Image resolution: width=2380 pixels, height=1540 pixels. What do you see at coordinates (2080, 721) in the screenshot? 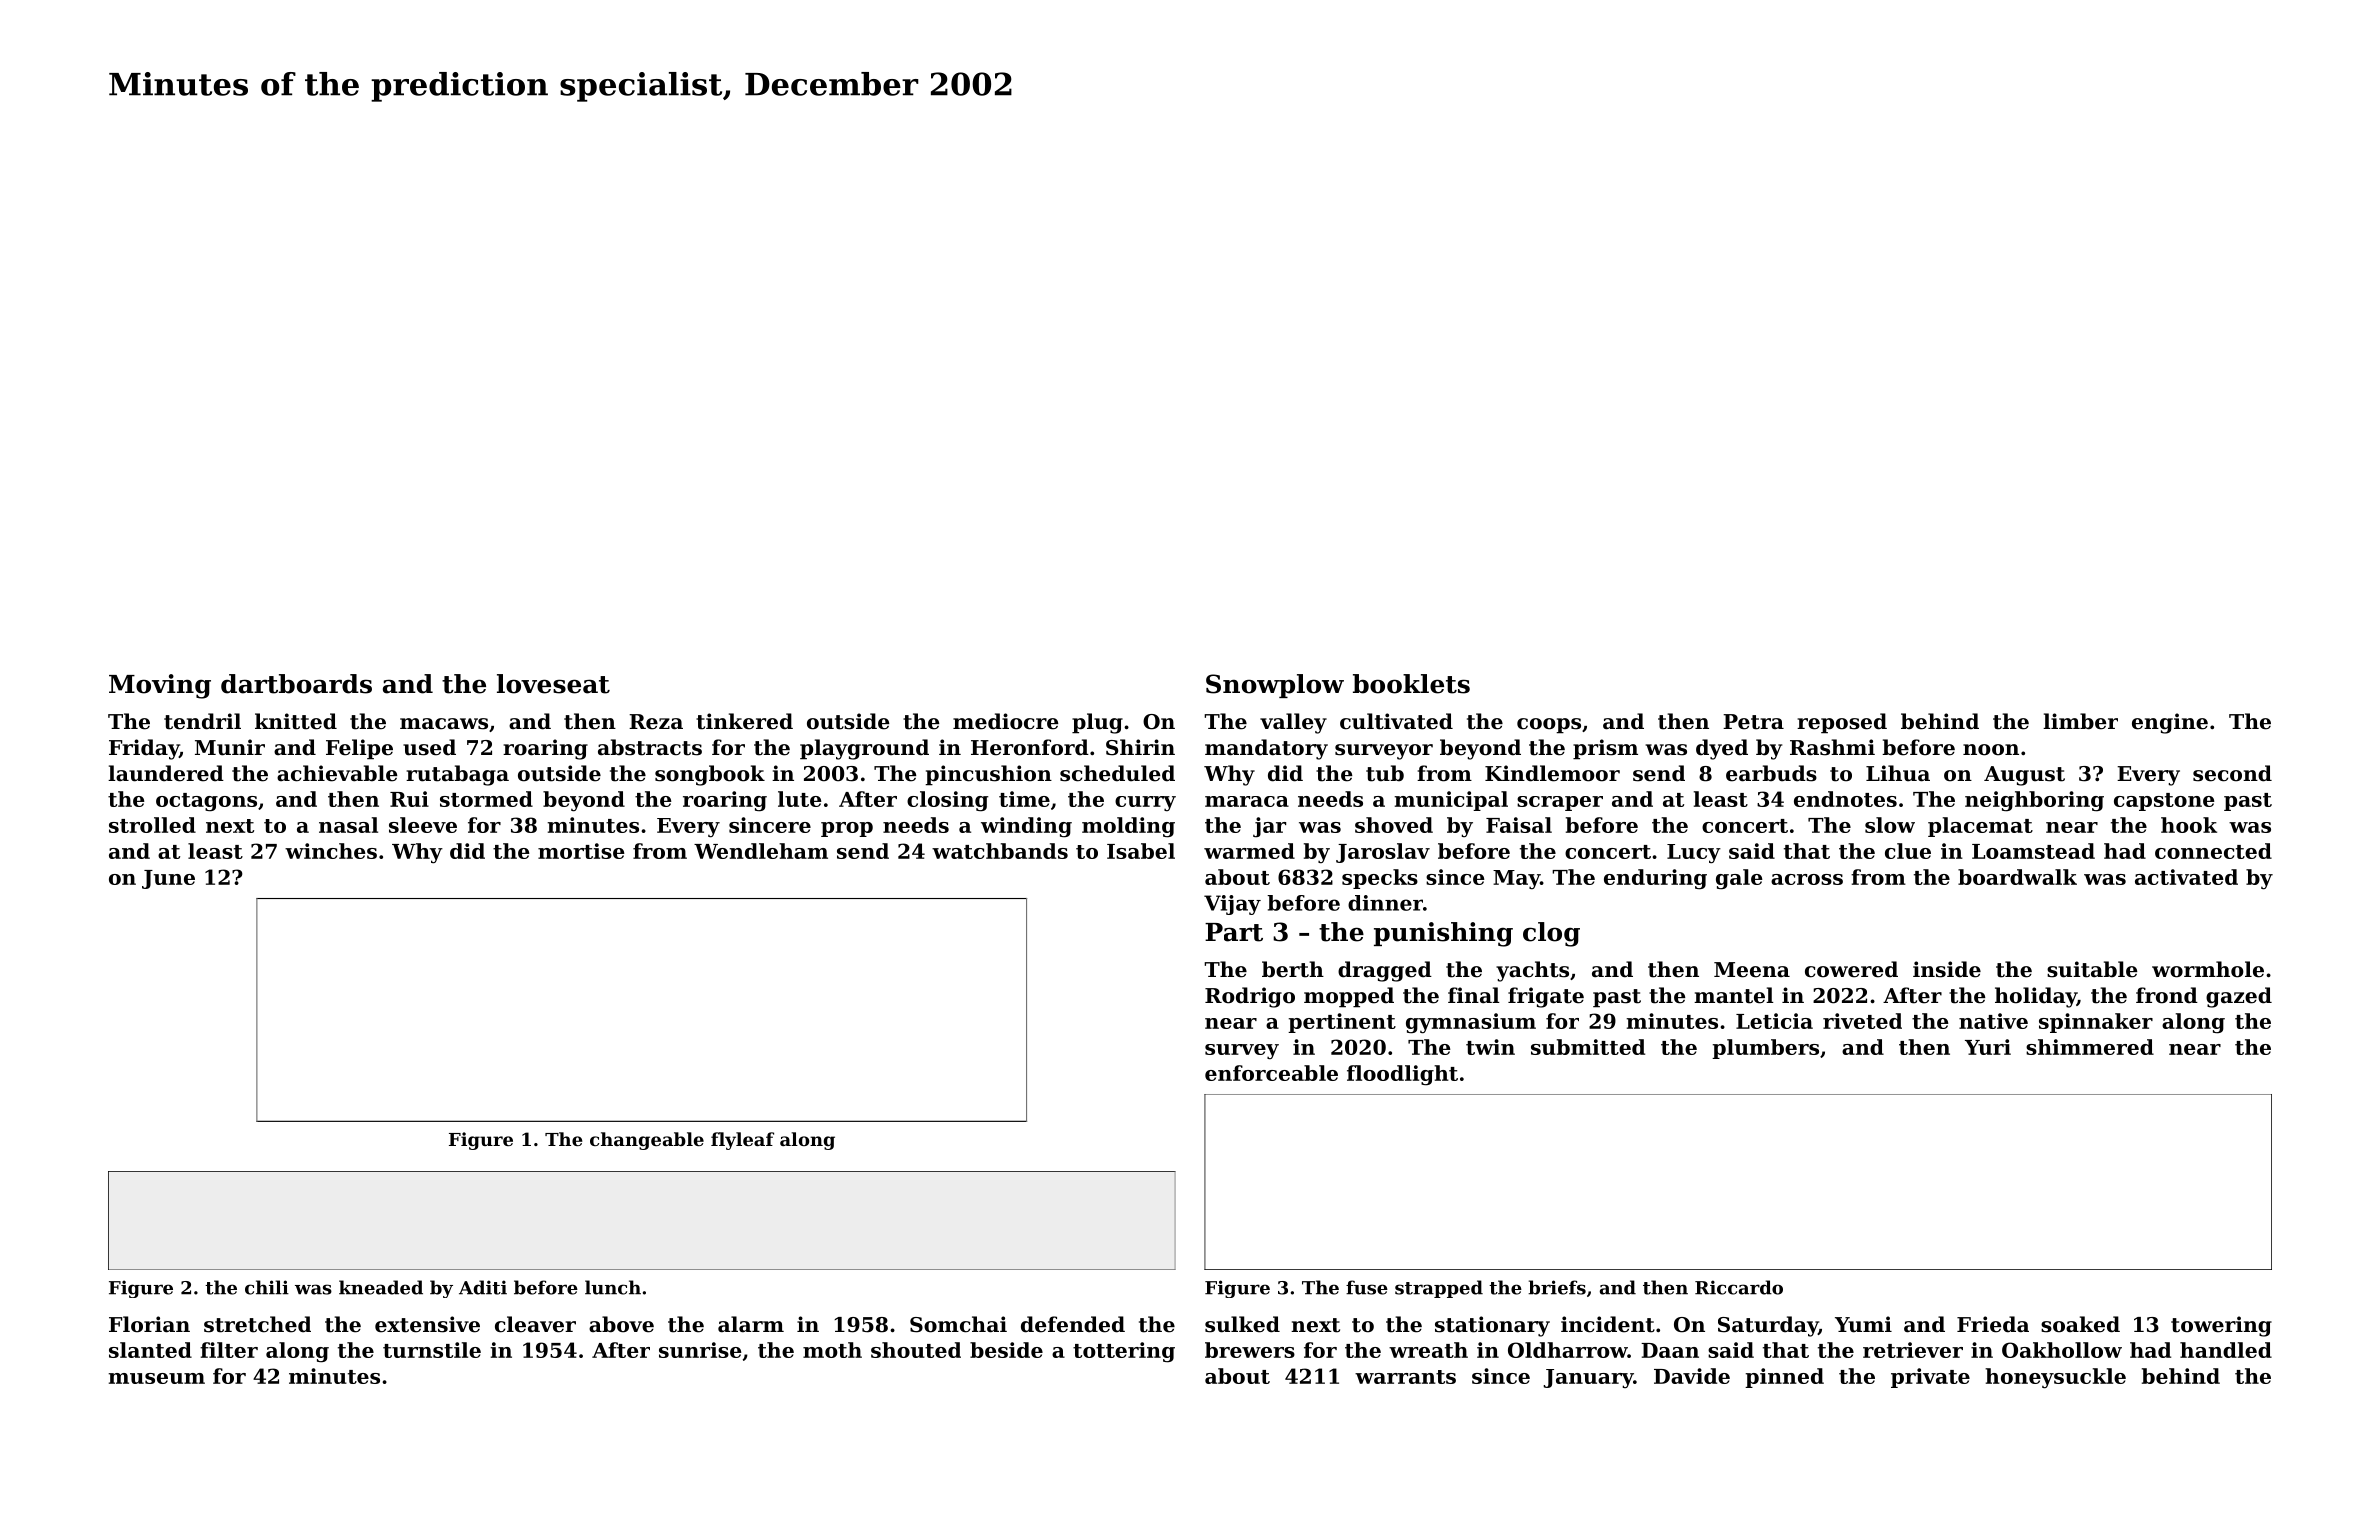
I see `limber` at bounding box center [2080, 721].
